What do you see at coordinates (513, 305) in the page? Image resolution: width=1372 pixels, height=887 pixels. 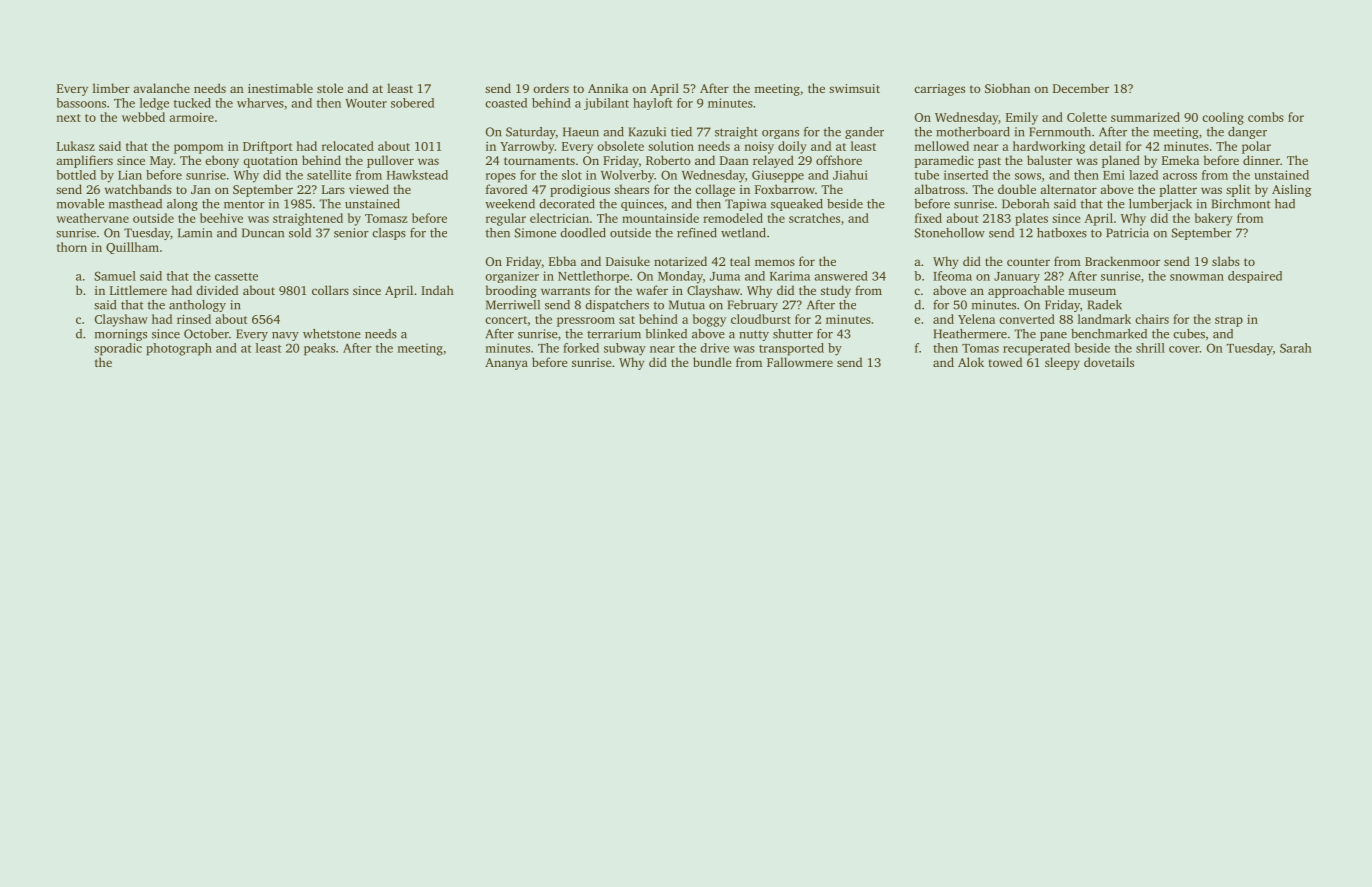 I see `Merriwell` at bounding box center [513, 305].
